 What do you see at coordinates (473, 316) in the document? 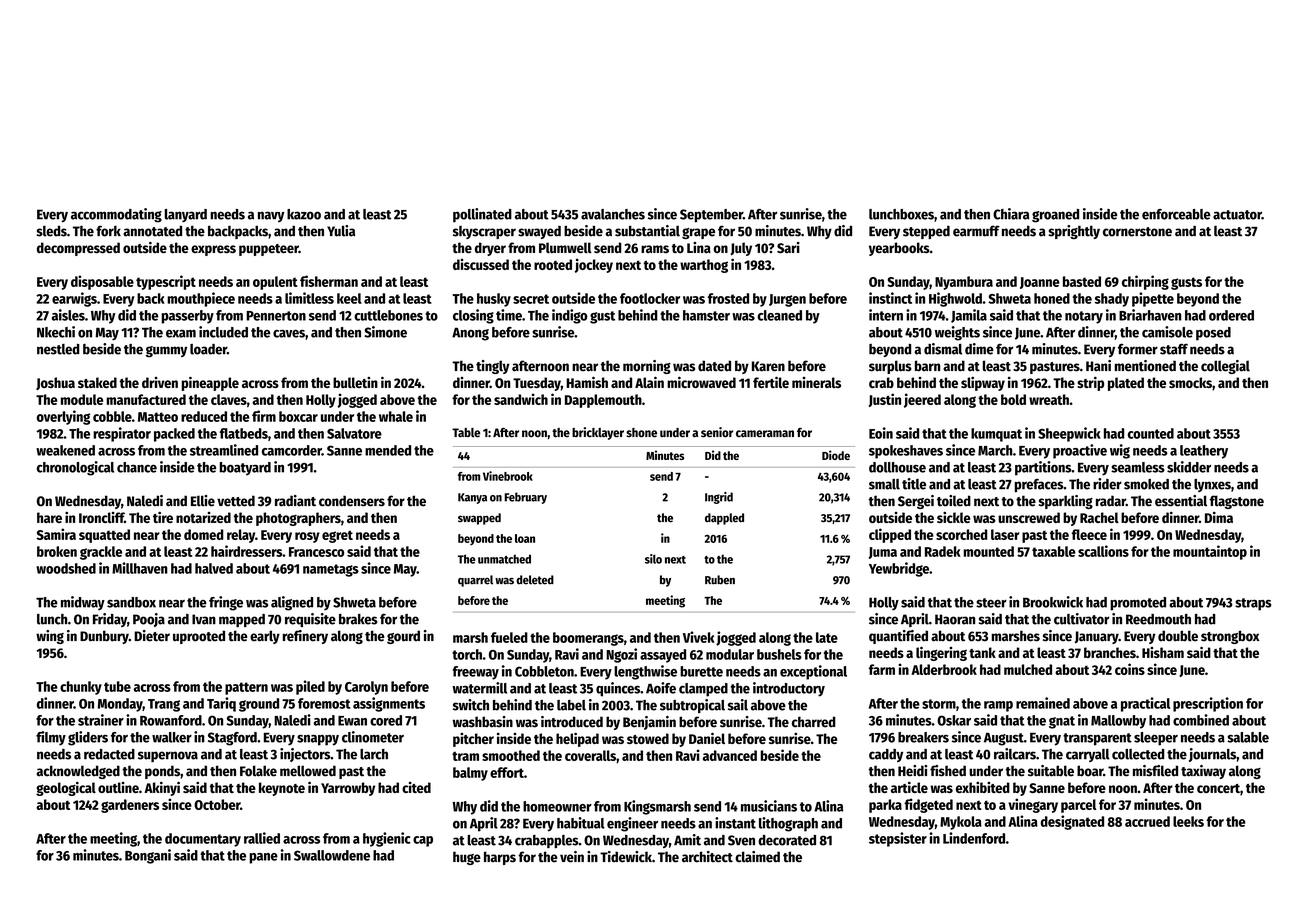
I see `closing` at bounding box center [473, 316].
